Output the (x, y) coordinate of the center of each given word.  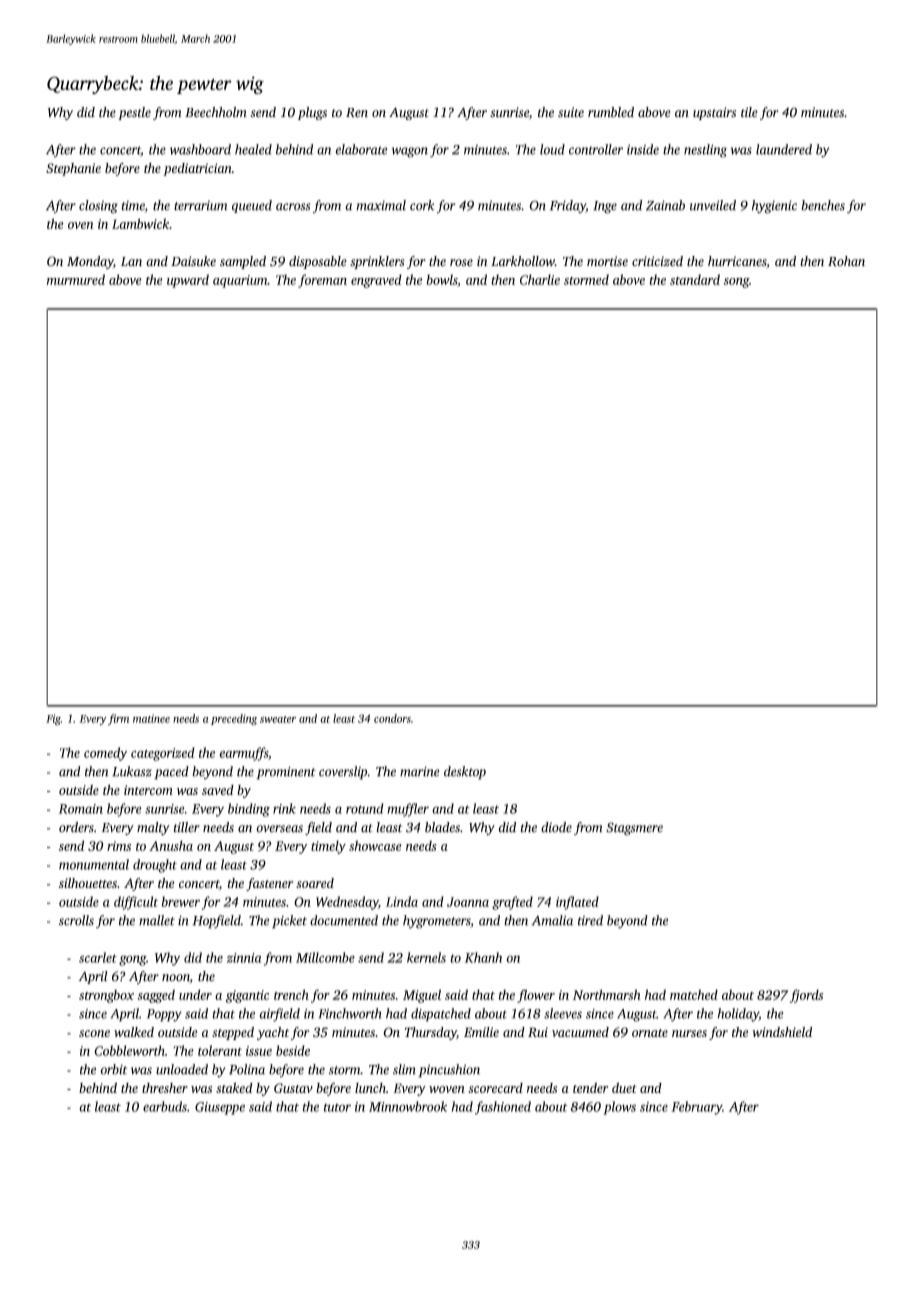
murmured (76, 279)
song (736, 283)
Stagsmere (634, 828)
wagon (409, 152)
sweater (278, 719)
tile (749, 112)
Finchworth (350, 1013)
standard (695, 279)
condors (392, 718)
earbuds (165, 1106)
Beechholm (216, 112)
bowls (441, 279)
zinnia (244, 958)
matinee (151, 718)
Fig (53, 719)
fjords (806, 996)
